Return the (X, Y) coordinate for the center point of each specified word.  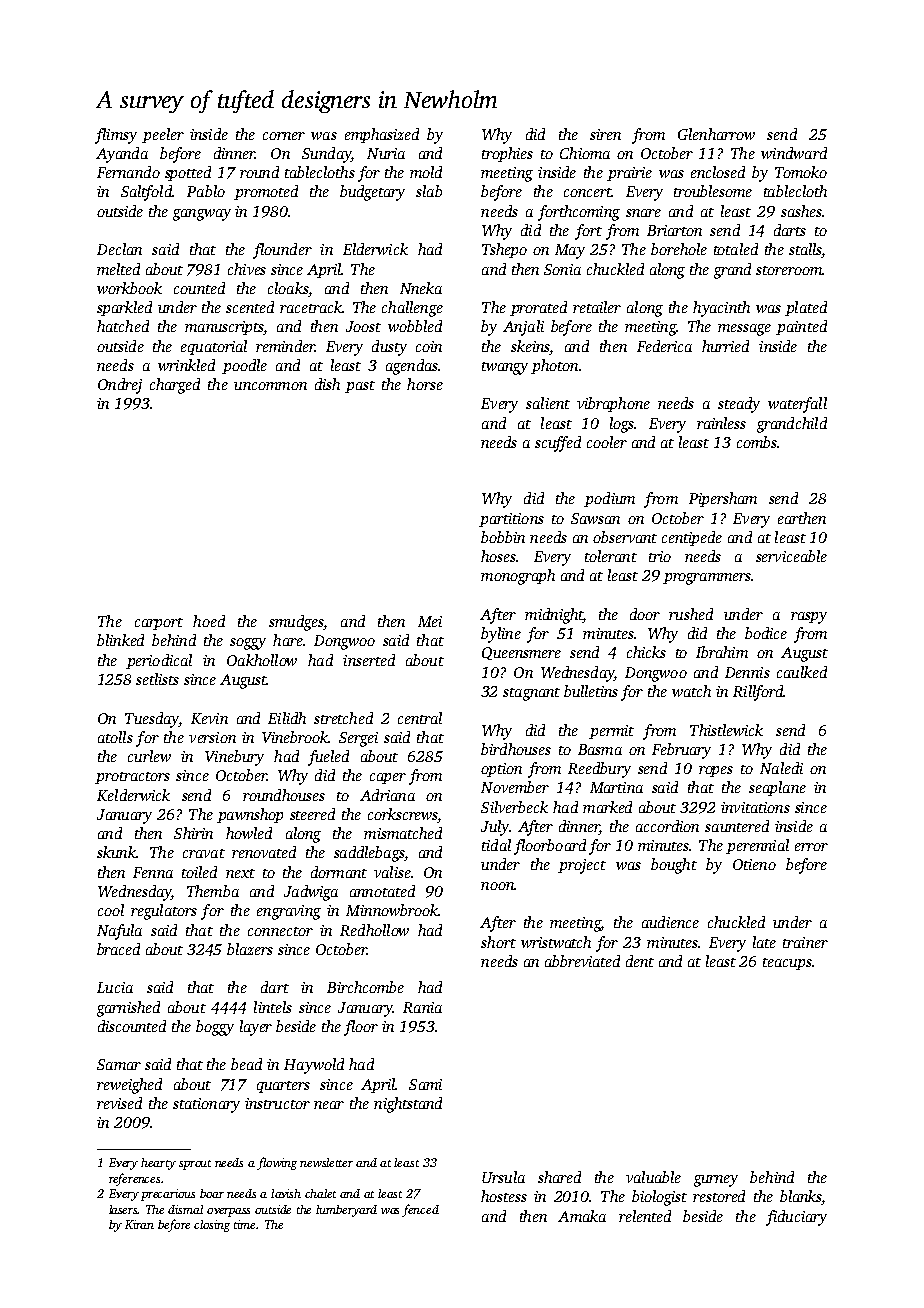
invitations (755, 807)
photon (554, 366)
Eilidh (287, 718)
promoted (266, 192)
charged (175, 386)
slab (429, 191)
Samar (119, 1064)
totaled (736, 249)
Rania (422, 1007)
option (501, 770)
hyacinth (721, 309)
